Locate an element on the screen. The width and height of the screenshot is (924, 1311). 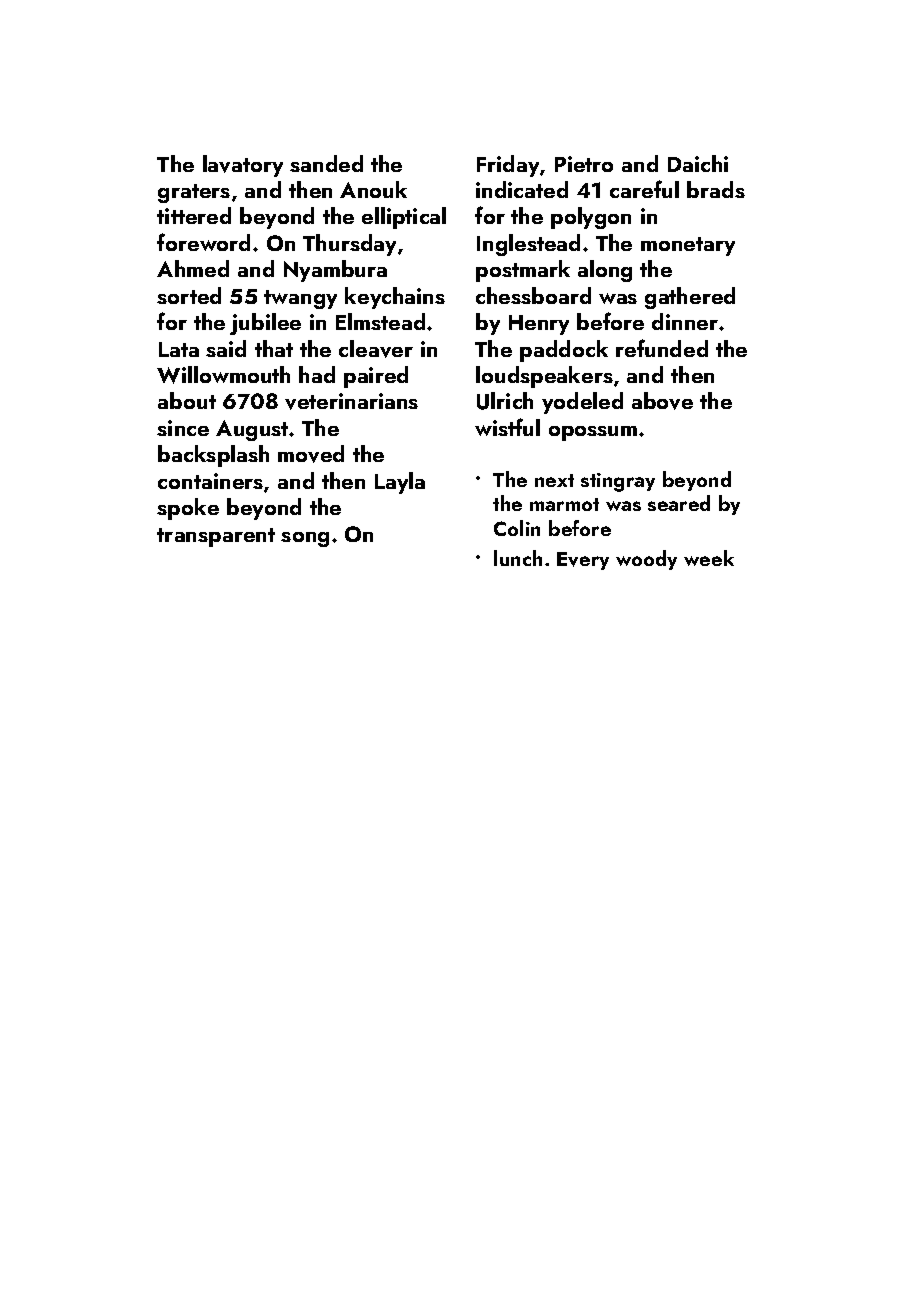
postmark is located at coordinates (523, 271).
